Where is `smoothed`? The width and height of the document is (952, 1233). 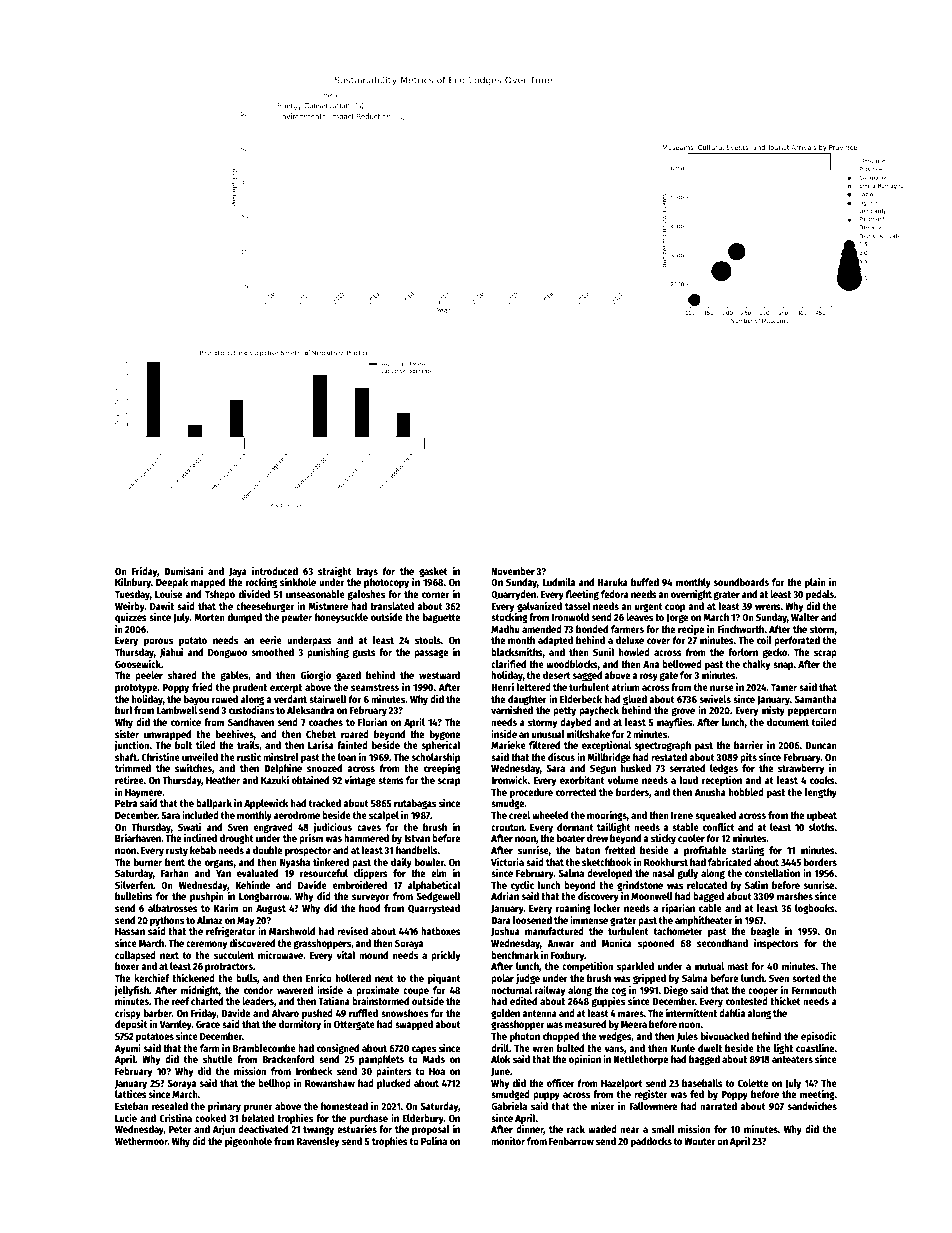 smoothed is located at coordinates (273, 652).
